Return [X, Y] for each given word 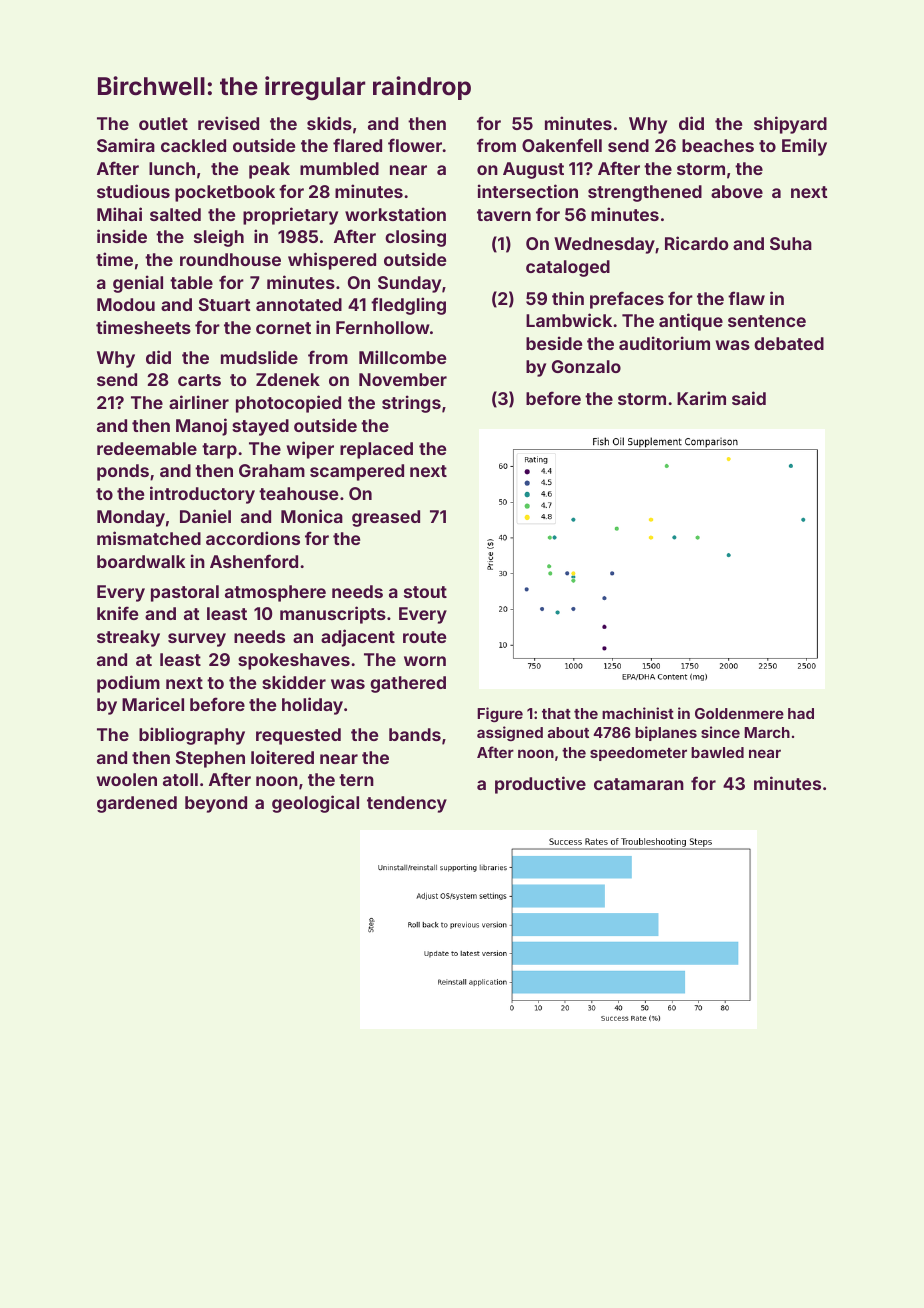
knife [117, 613]
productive [540, 785]
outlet [163, 123]
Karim [701, 398]
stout [425, 592]
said [749, 398]
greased [386, 518]
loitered [282, 757]
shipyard [790, 125]
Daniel [205, 516]
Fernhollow [383, 327]
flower [415, 145]
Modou [126, 304]
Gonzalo [586, 366]
